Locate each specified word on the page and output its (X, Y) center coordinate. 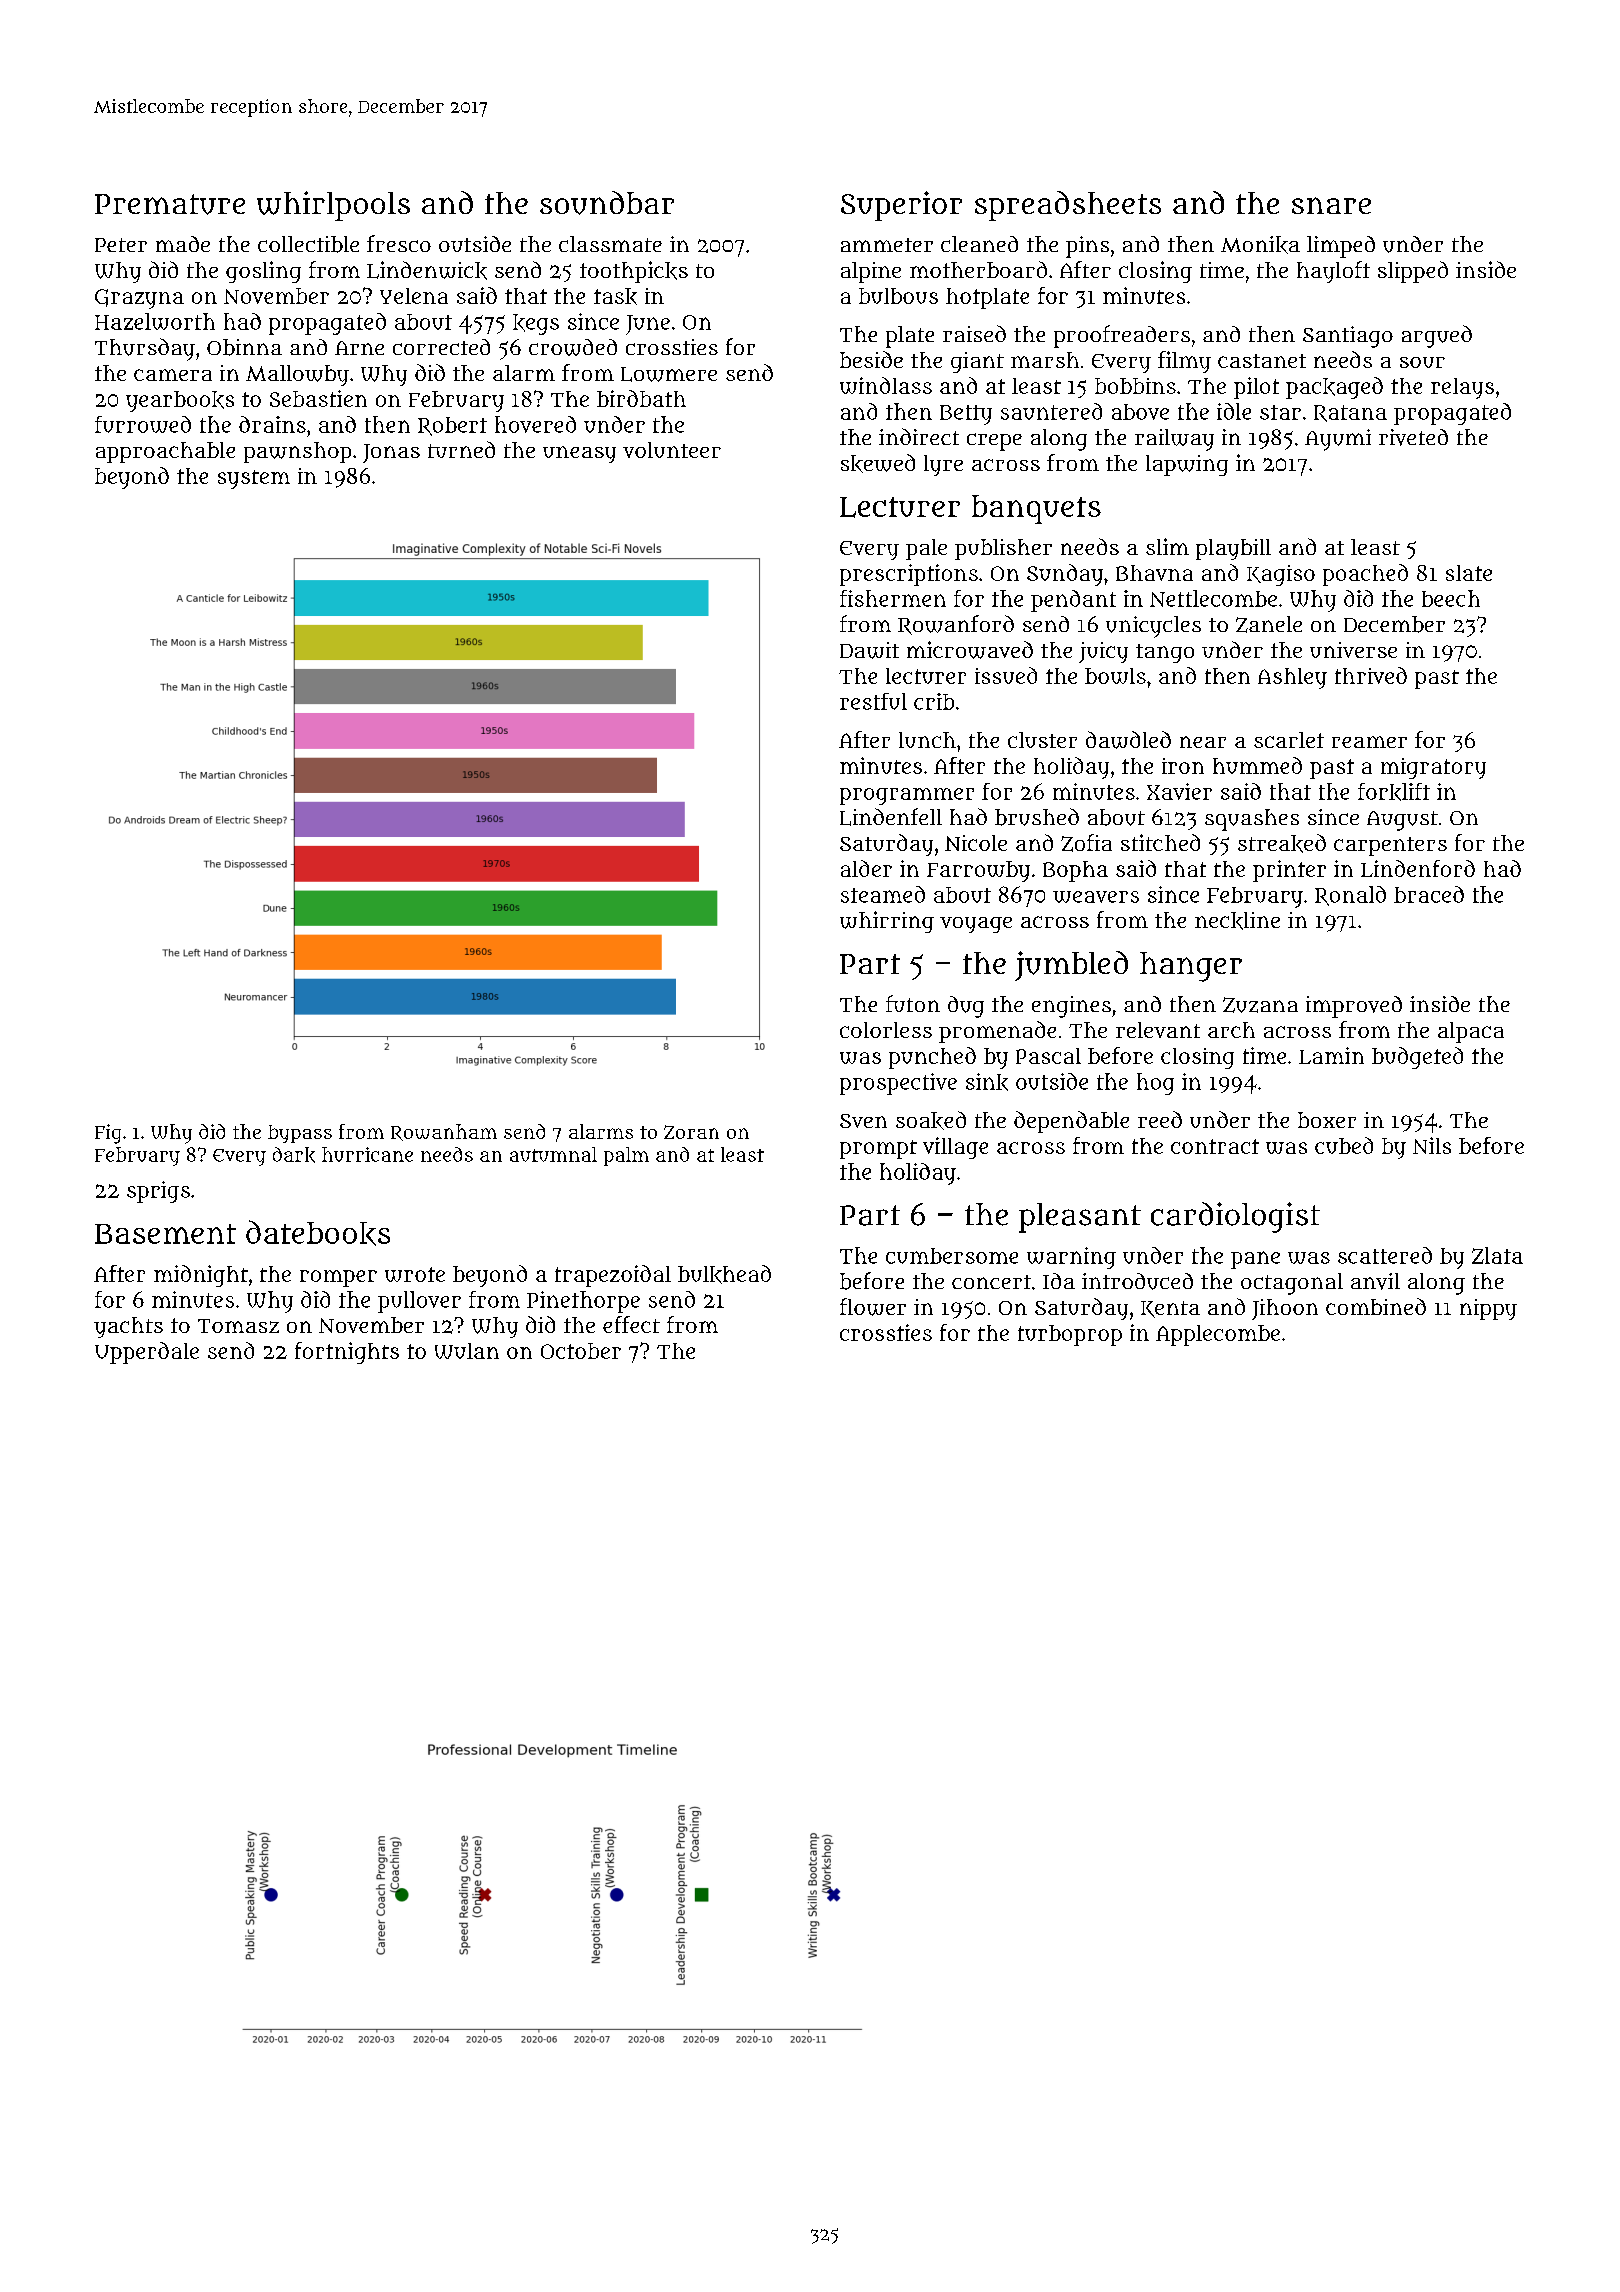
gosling (263, 272)
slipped (1413, 272)
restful (873, 701)
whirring (887, 922)
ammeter (887, 245)
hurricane (367, 1154)
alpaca (1471, 1032)
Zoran (691, 1132)
